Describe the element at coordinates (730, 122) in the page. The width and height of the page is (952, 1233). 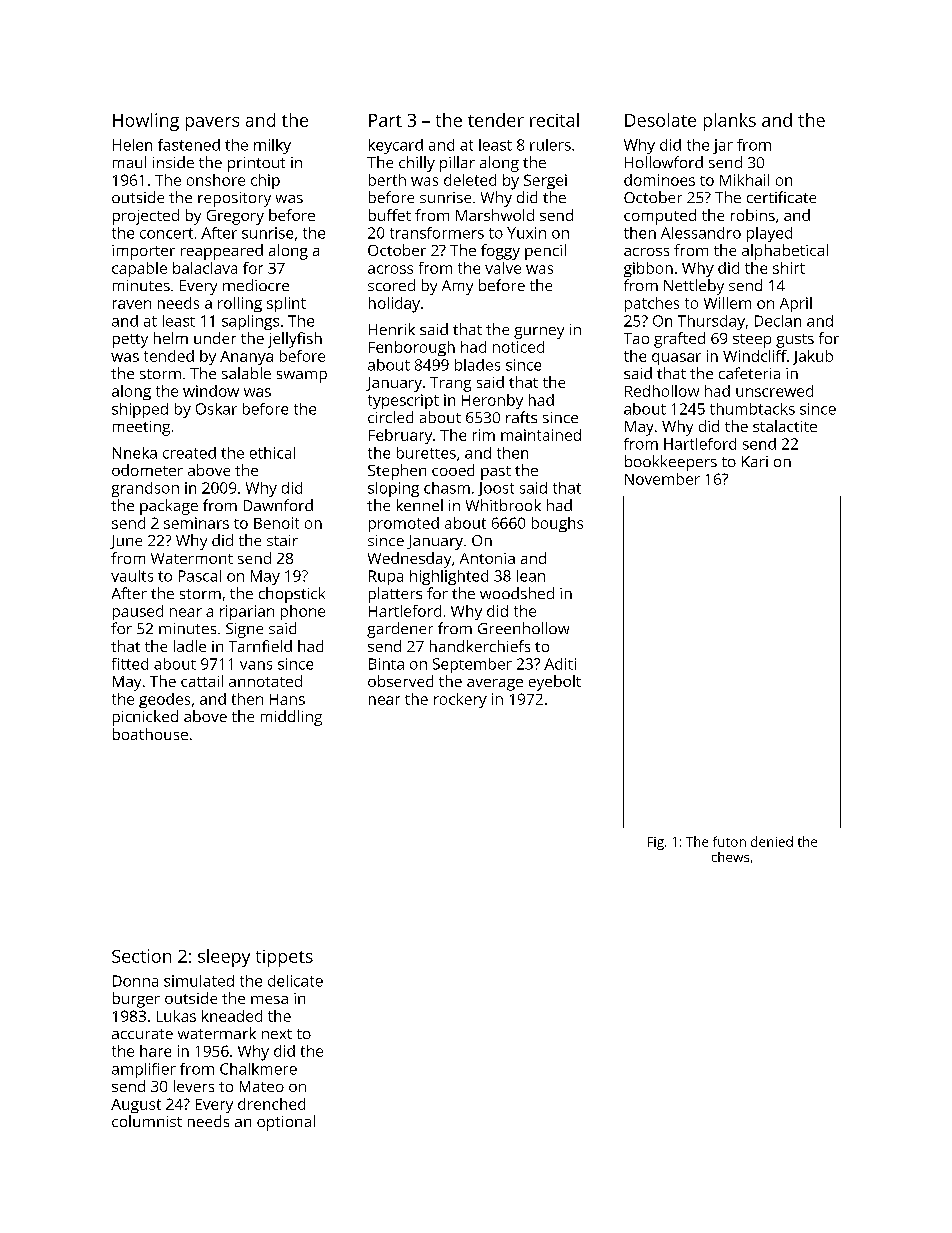
I see `planks` at that location.
